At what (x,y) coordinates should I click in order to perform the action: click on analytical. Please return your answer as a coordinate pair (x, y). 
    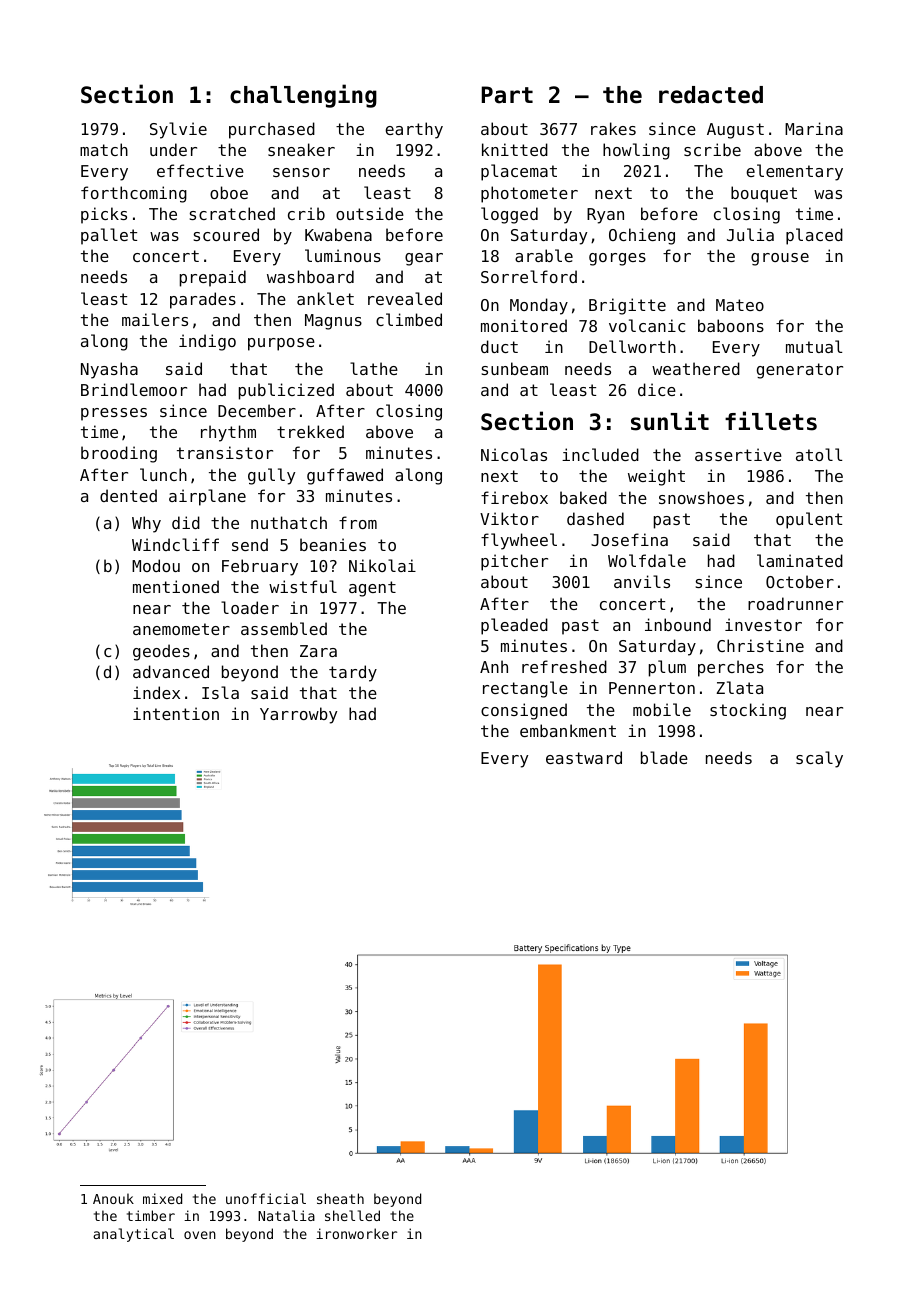
    Looking at the image, I should click on (133, 1235).
